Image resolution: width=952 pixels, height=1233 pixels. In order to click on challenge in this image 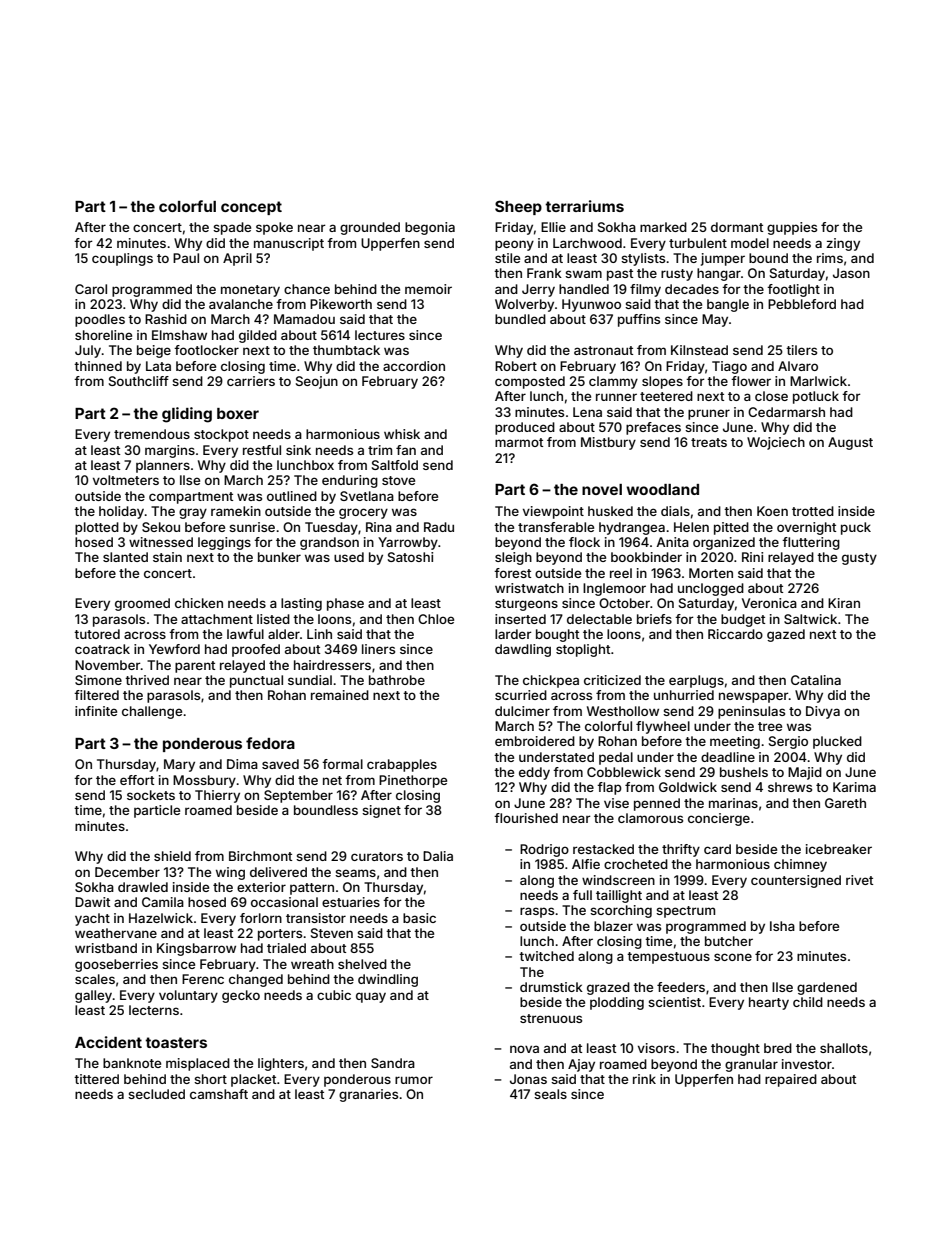, I will do `click(152, 712)`.
